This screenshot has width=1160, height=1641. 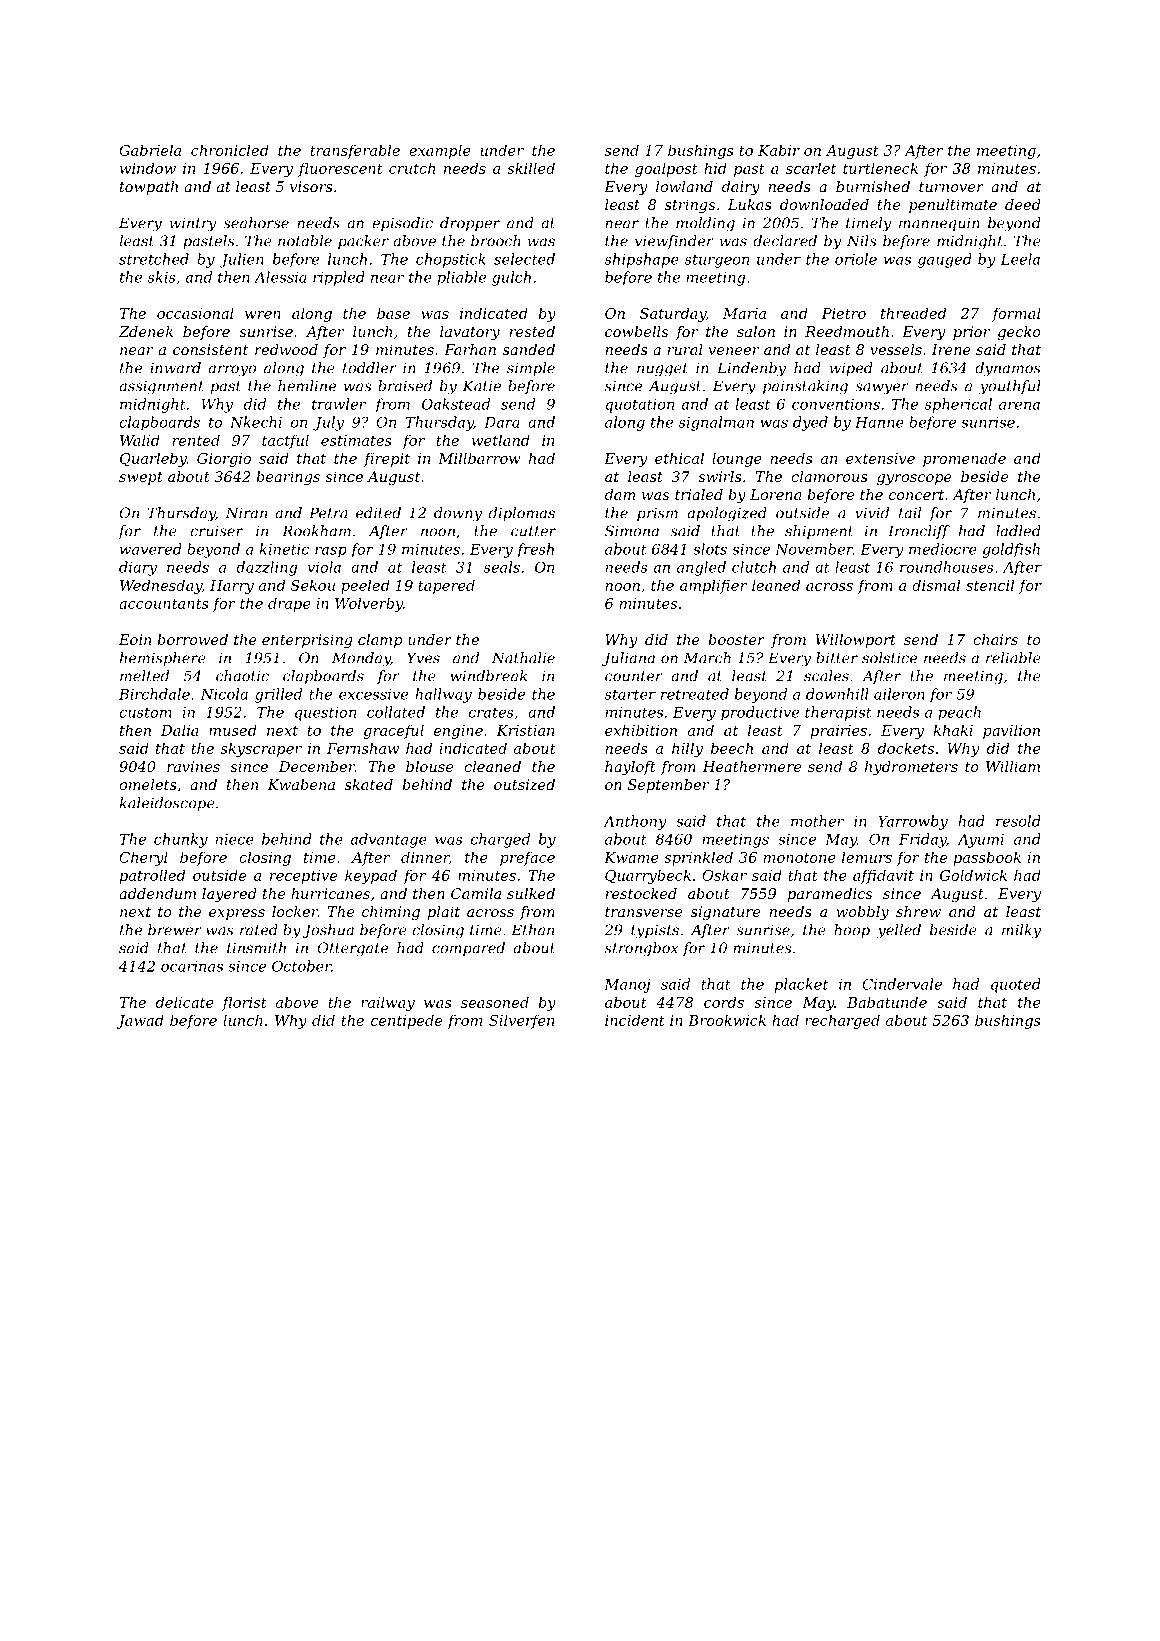 What do you see at coordinates (713, 586) in the screenshot?
I see `amplifier` at bounding box center [713, 586].
